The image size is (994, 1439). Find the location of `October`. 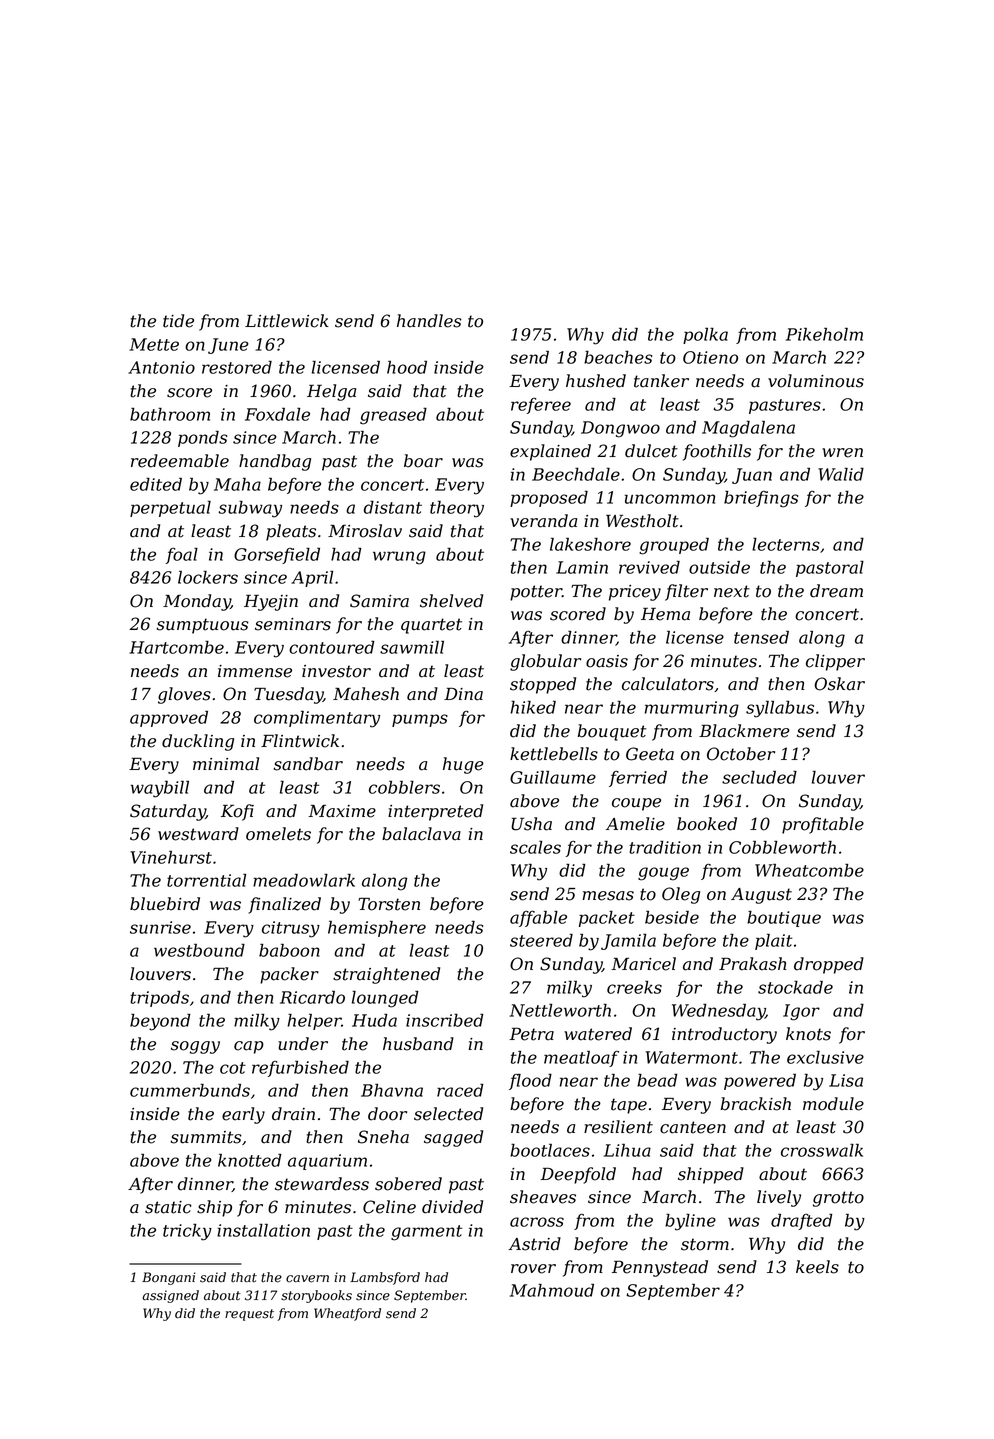

October is located at coordinates (741, 754).
